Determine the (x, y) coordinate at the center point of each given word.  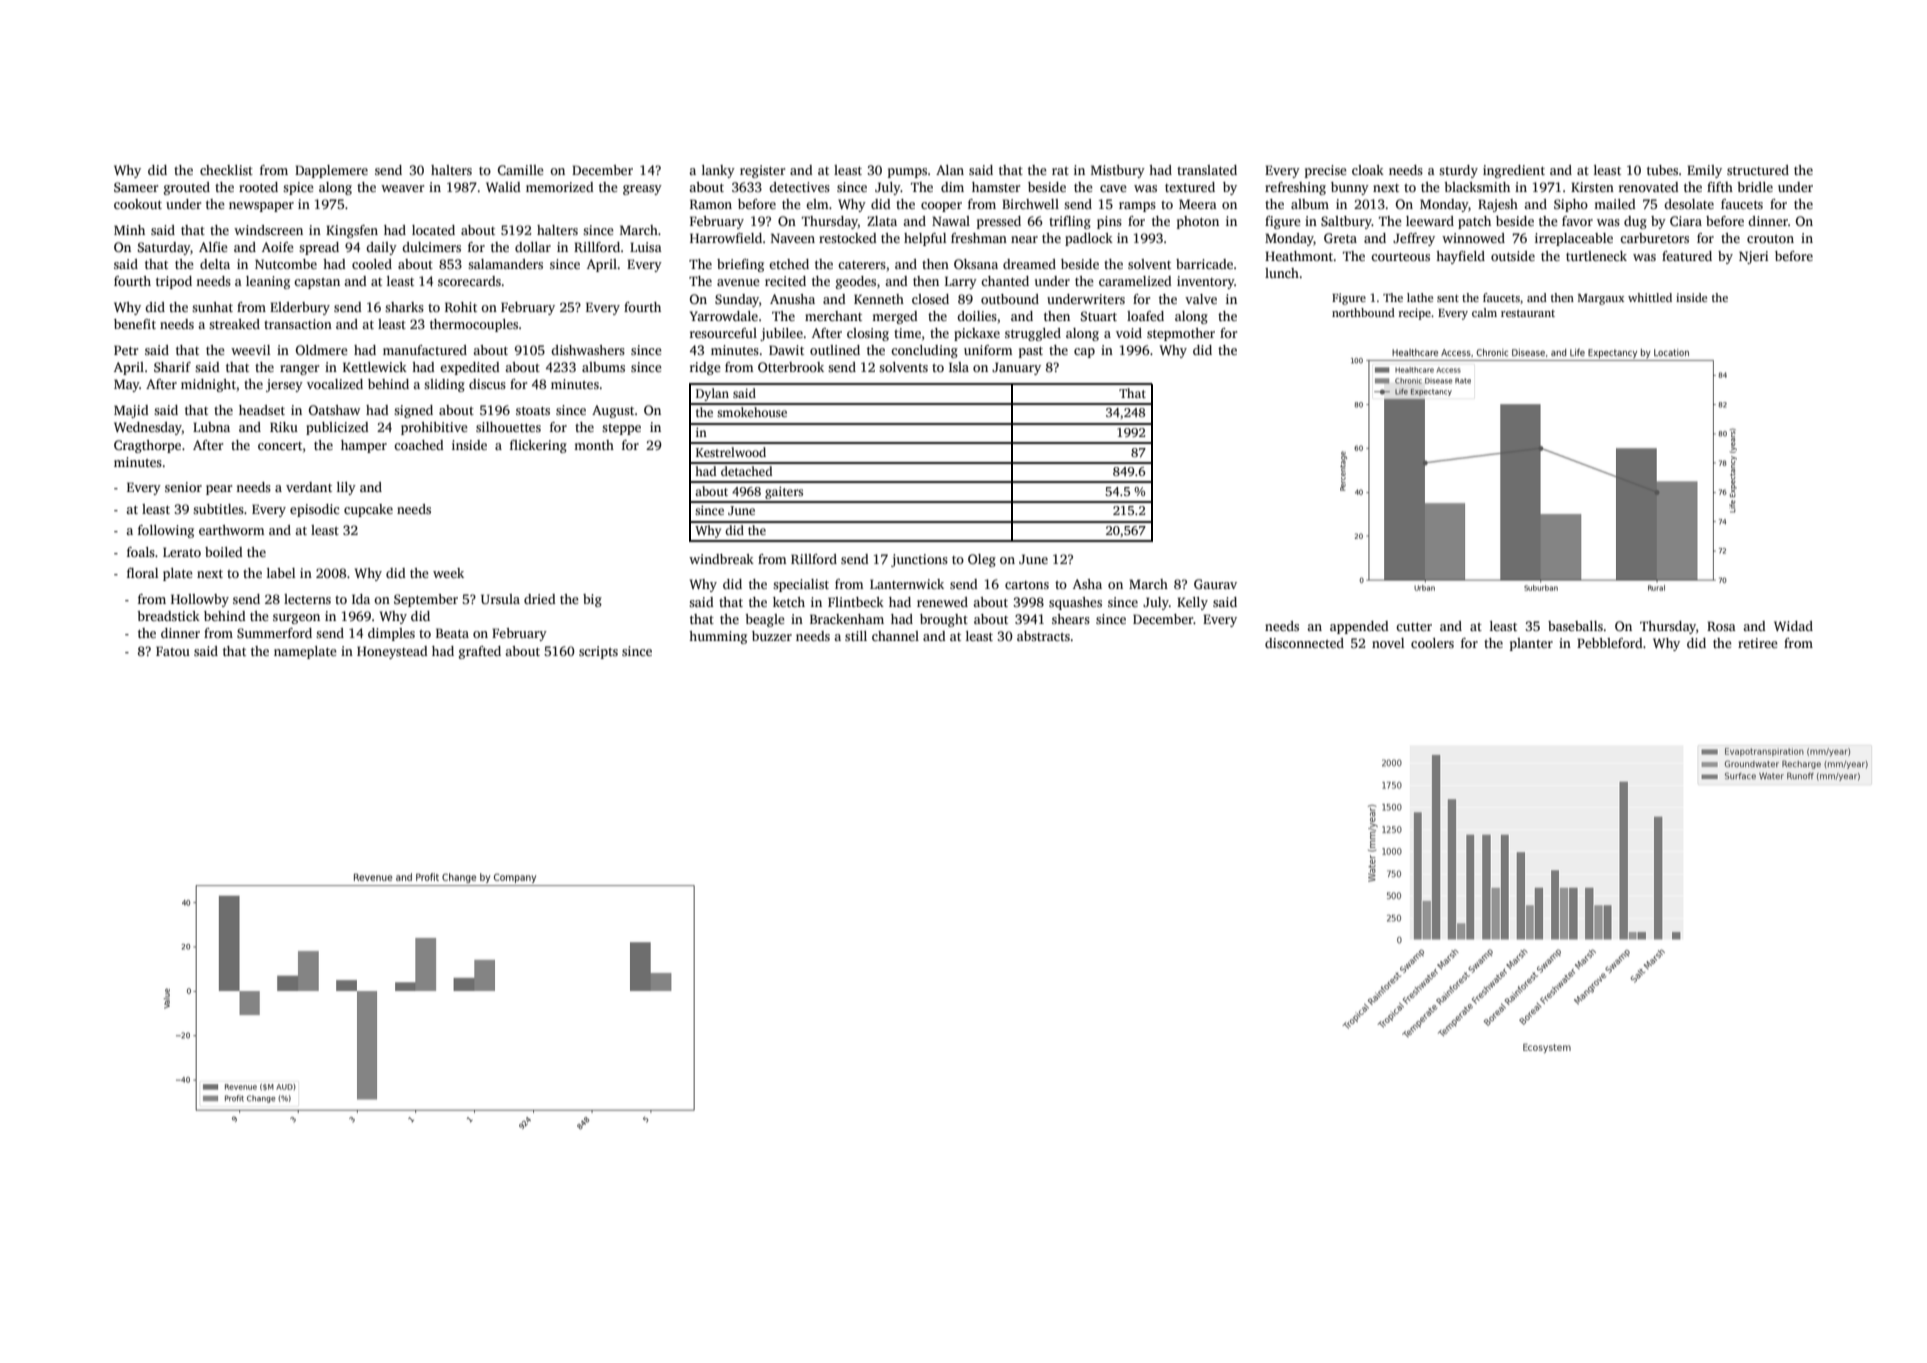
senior (183, 487)
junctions (919, 560)
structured (1758, 170)
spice (298, 188)
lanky (718, 171)
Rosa (1721, 626)
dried (540, 599)
